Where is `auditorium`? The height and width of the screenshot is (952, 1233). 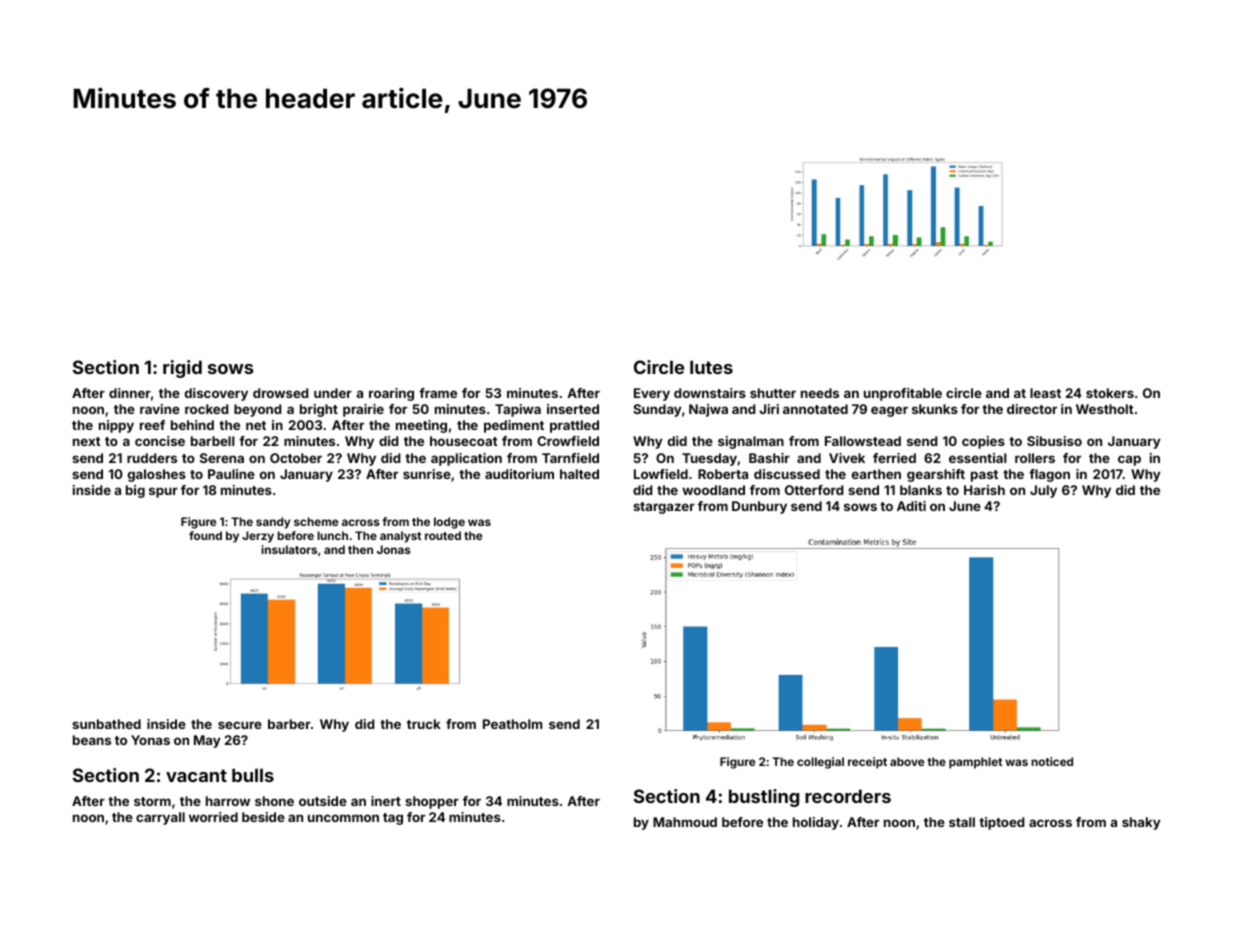
auditorium is located at coordinates (519, 474).
